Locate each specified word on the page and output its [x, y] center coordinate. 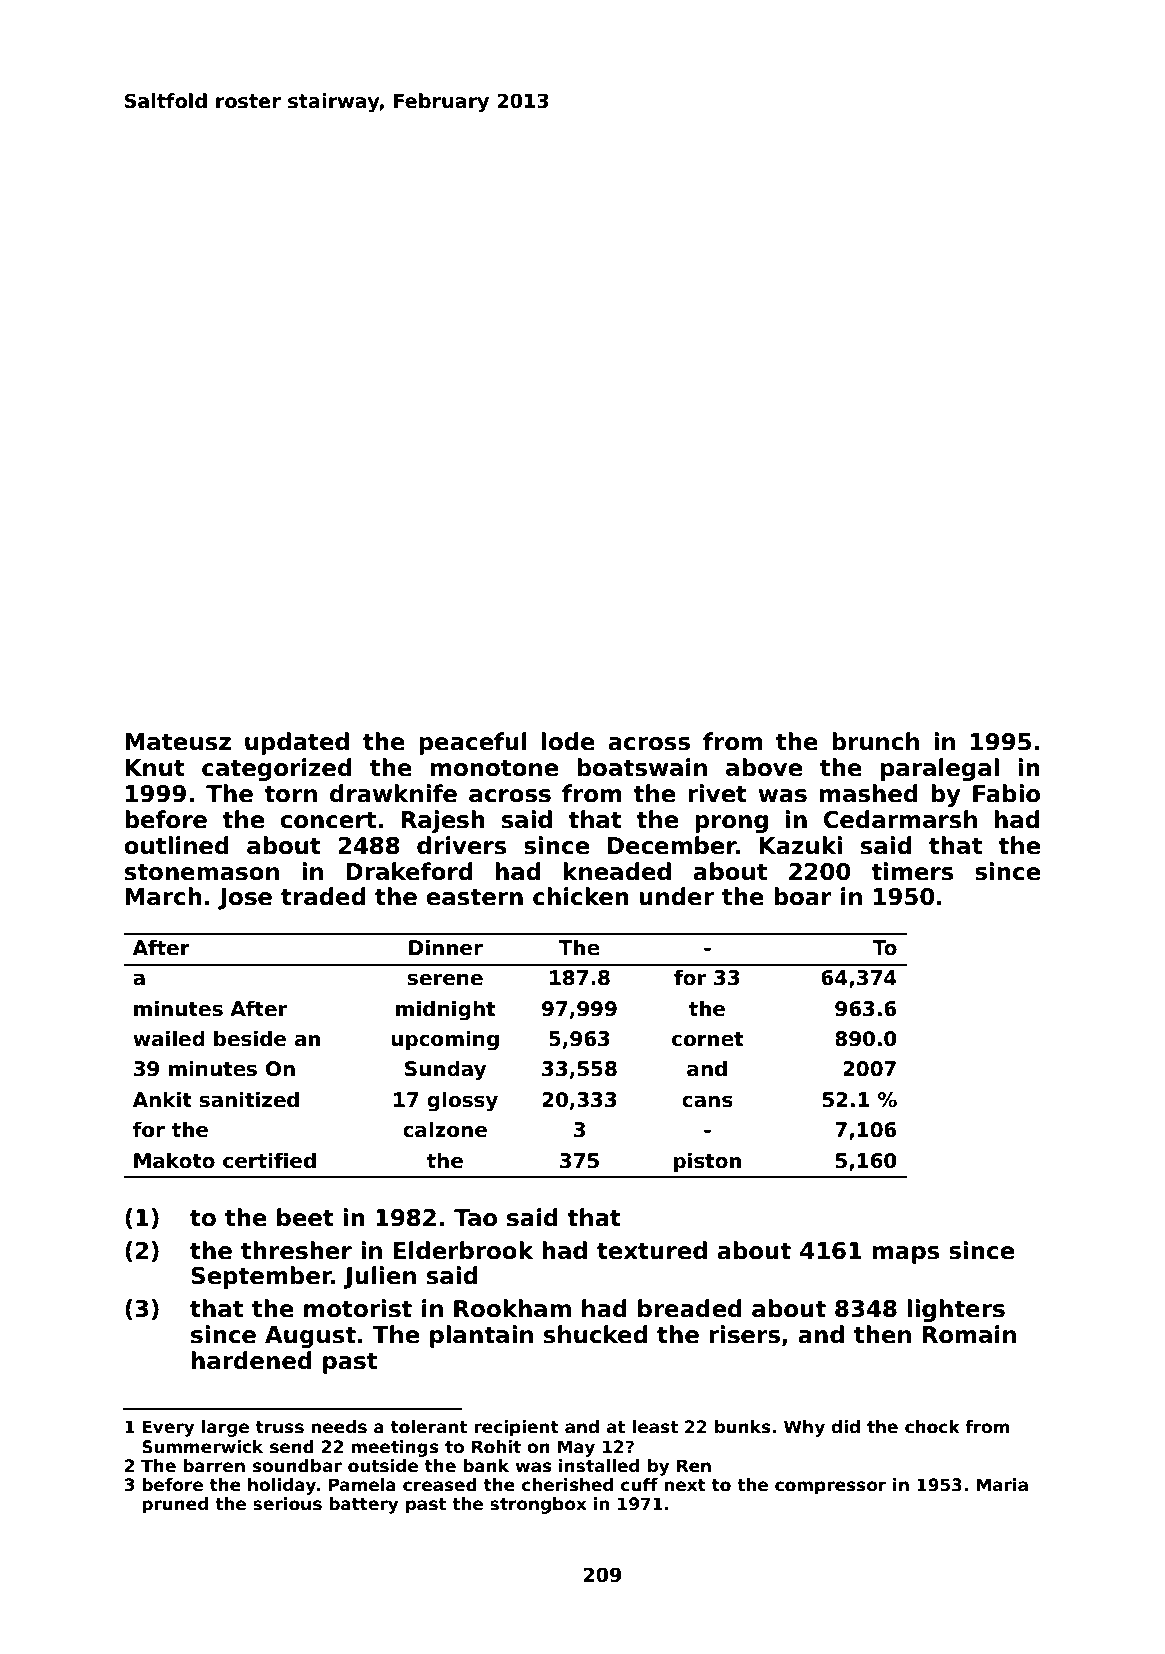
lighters [956, 1310]
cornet [707, 1039]
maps [906, 1255]
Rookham [512, 1308]
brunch [875, 741]
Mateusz [178, 742]
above [764, 767]
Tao [475, 1218]
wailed [169, 1038]
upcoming [445, 1040]
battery [363, 1505]
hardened [252, 1360]
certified [269, 1160]
